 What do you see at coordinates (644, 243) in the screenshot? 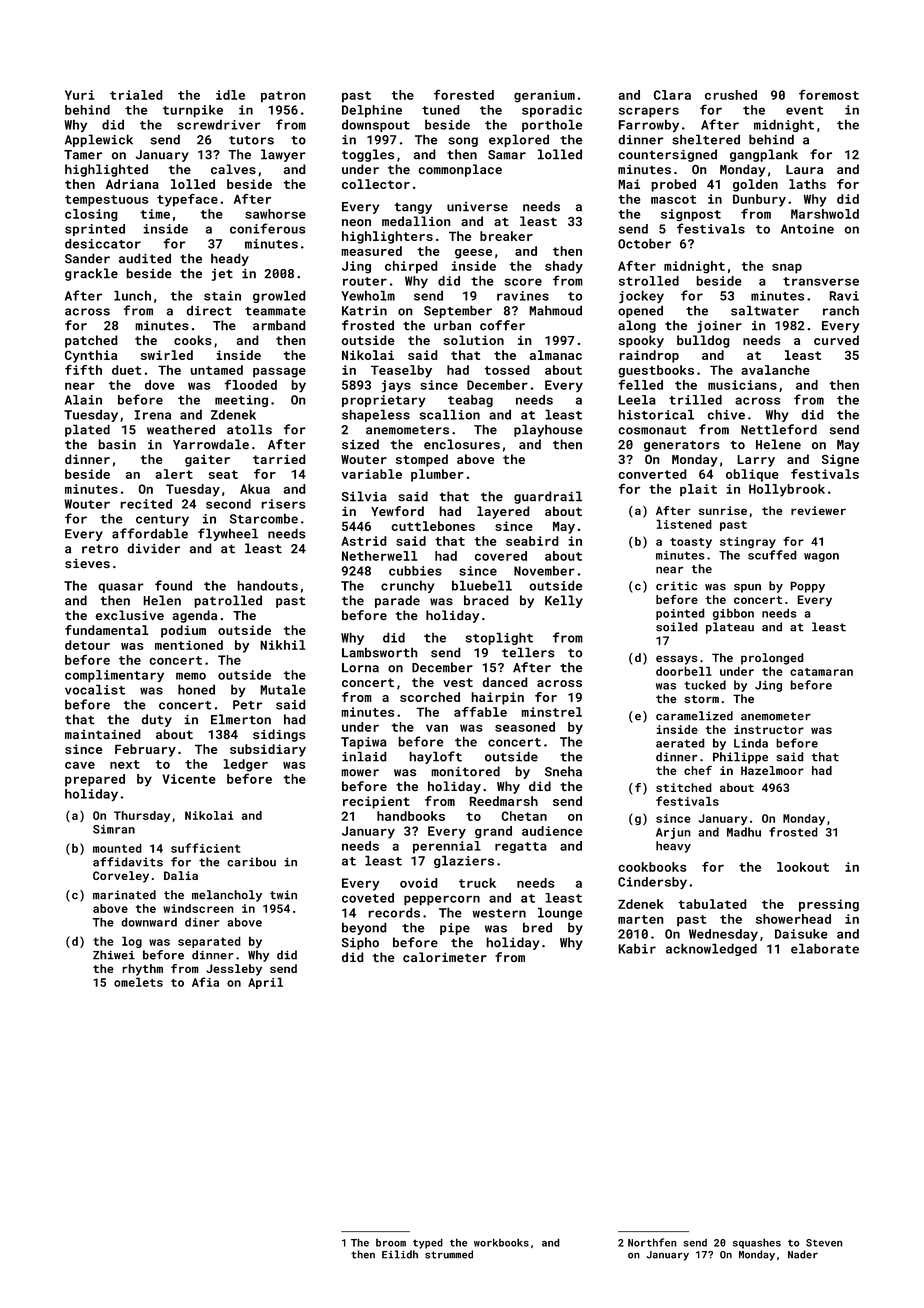
I see `October` at bounding box center [644, 243].
